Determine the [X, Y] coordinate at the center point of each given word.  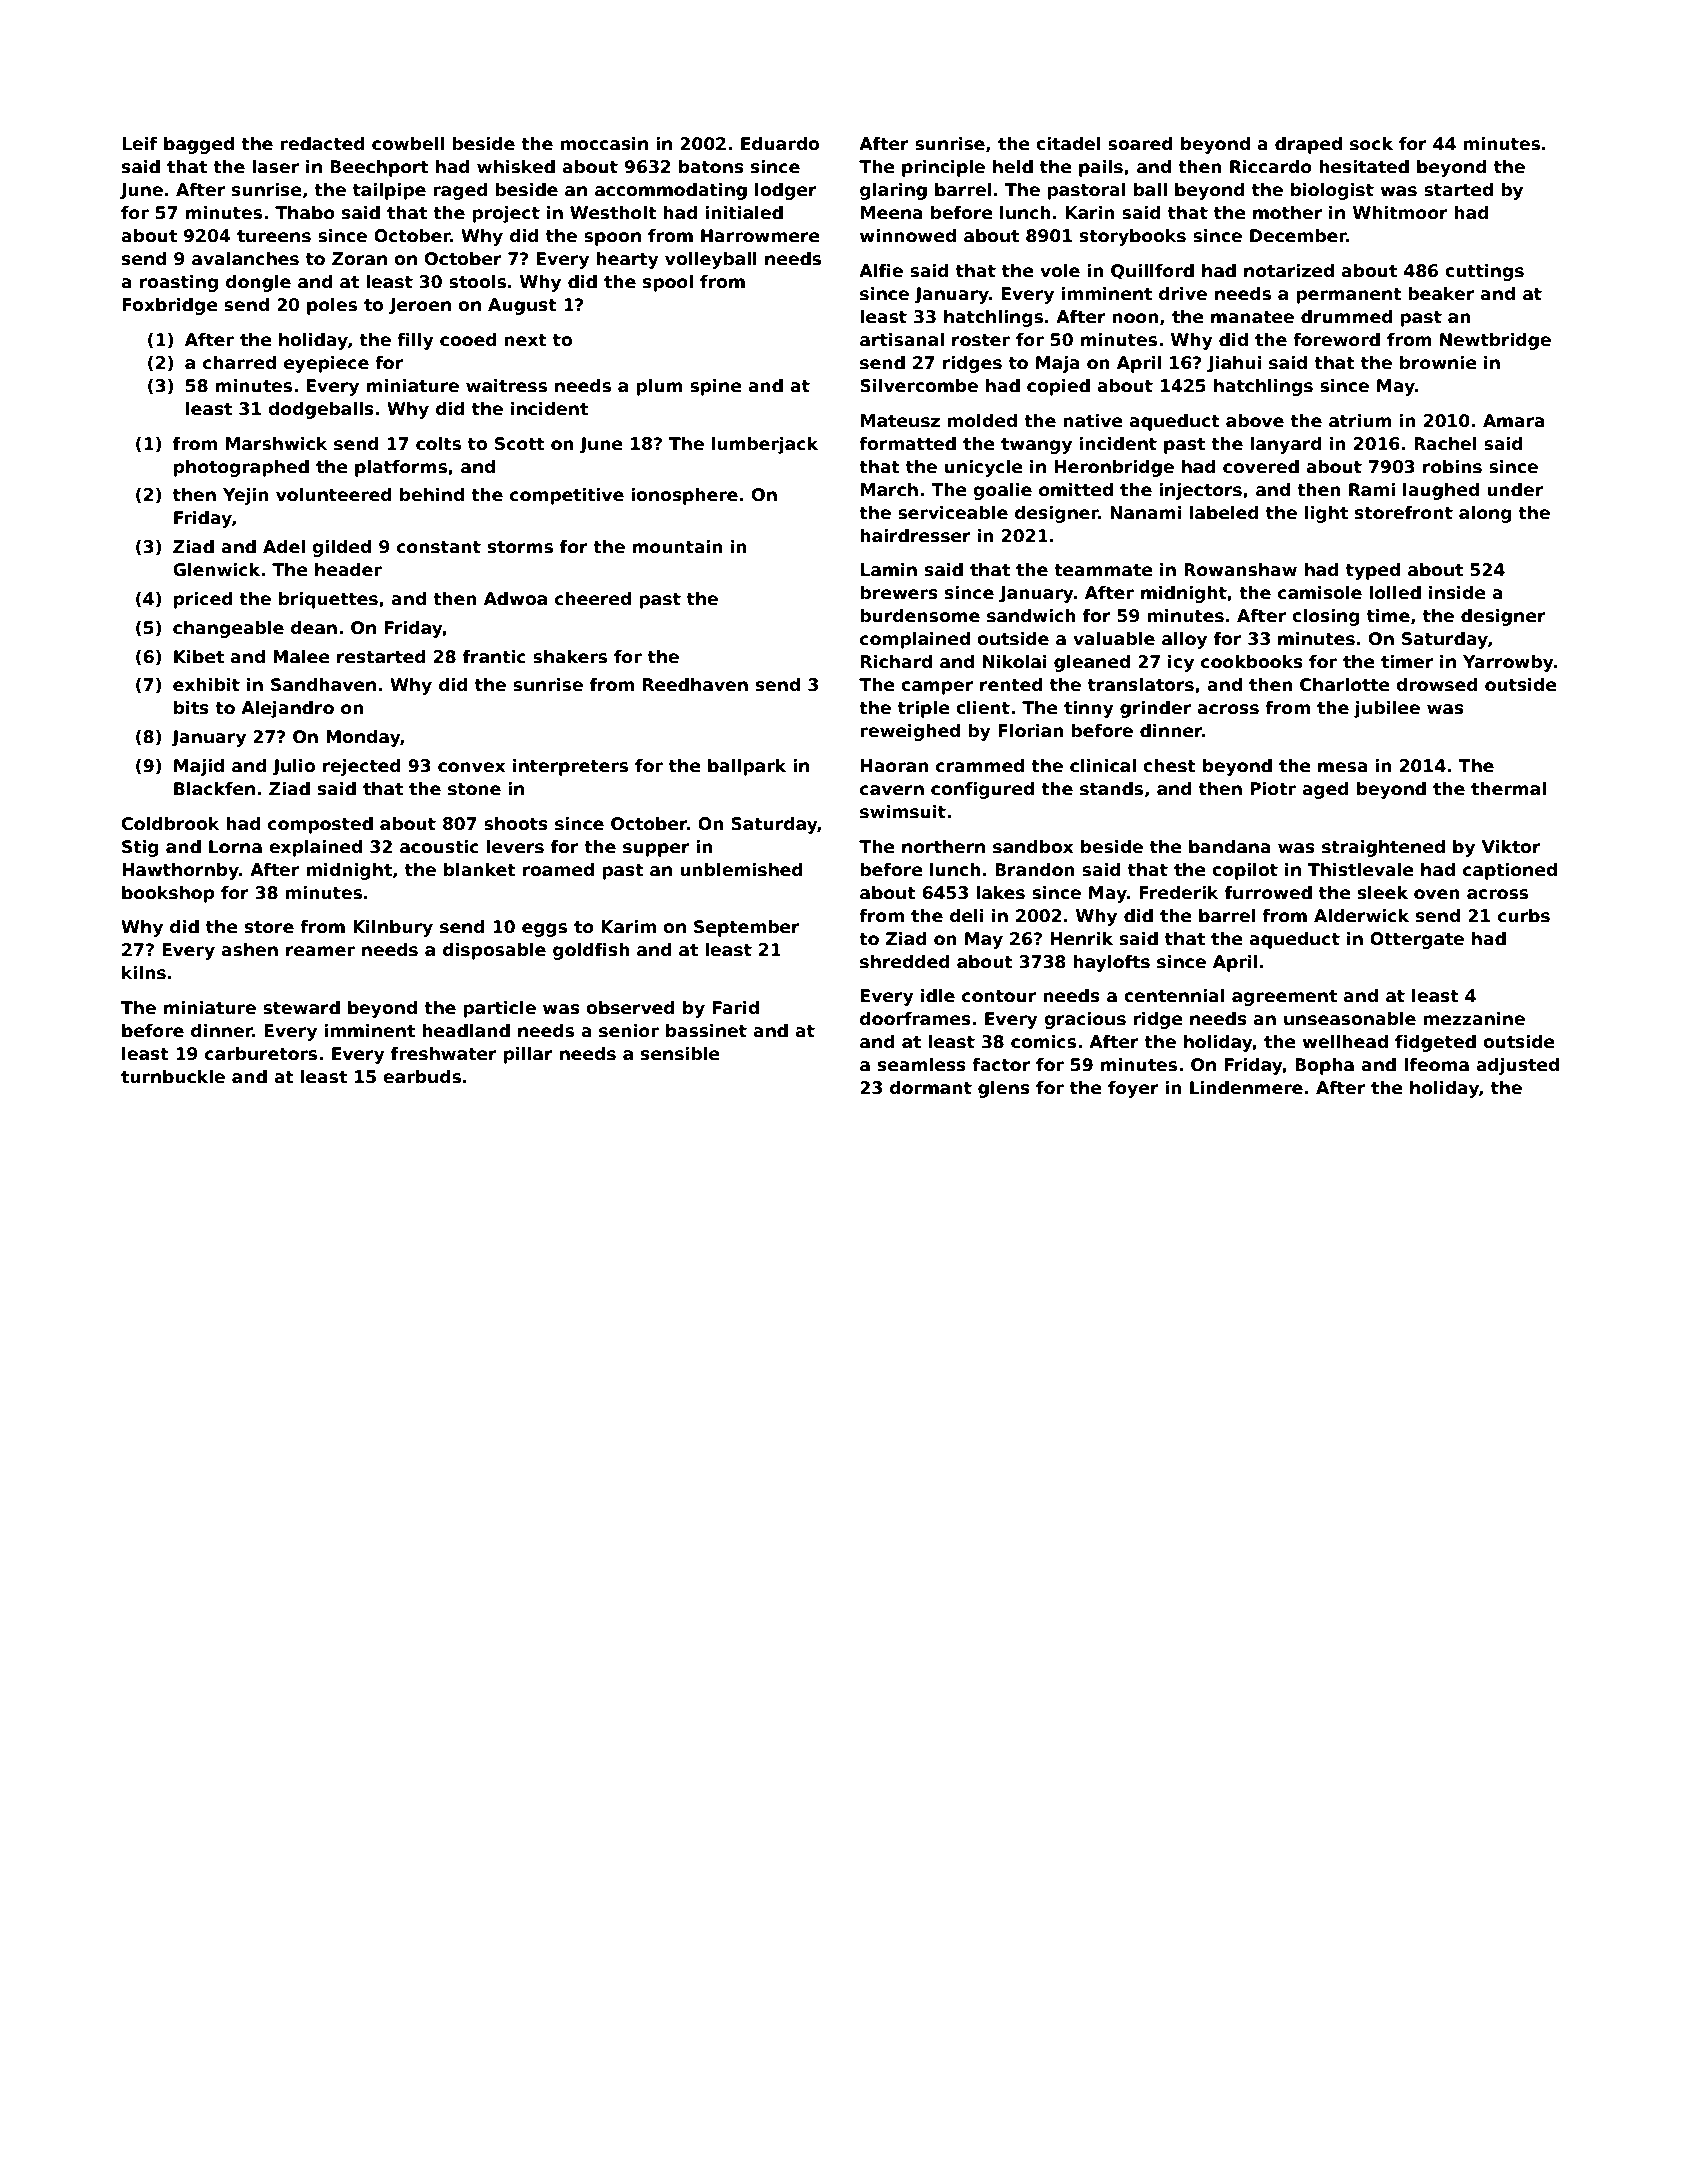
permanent [1349, 296]
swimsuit [903, 812]
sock [1371, 144]
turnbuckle [173, 1077]
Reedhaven [695, 685]
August [522, 306]
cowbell [408, 144]
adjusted [1517, 1066]
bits [191, 708]
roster [981, 340]
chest [1169, 766]
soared [1140, 144]
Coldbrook [171, 824]
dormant [931, 1088]
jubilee [1387, 709]
